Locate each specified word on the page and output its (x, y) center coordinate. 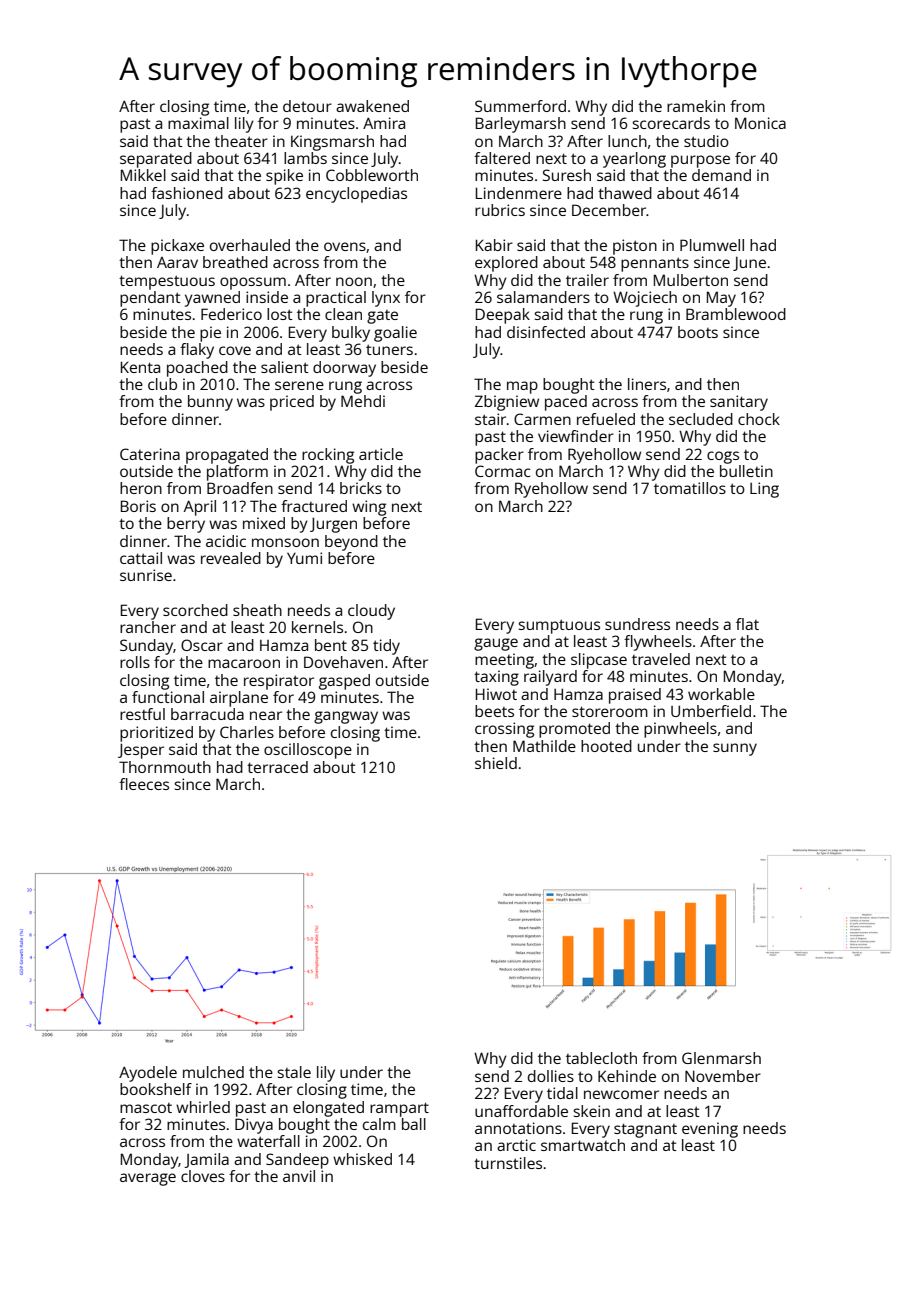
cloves (203, 1176)
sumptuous (559, 626)
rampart (399, 1109)
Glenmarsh (721, 1058)
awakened (372, 106)
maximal (198, 123)
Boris (138, 506)
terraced (277, 767)
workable (721, 694)
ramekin (696, 106)
